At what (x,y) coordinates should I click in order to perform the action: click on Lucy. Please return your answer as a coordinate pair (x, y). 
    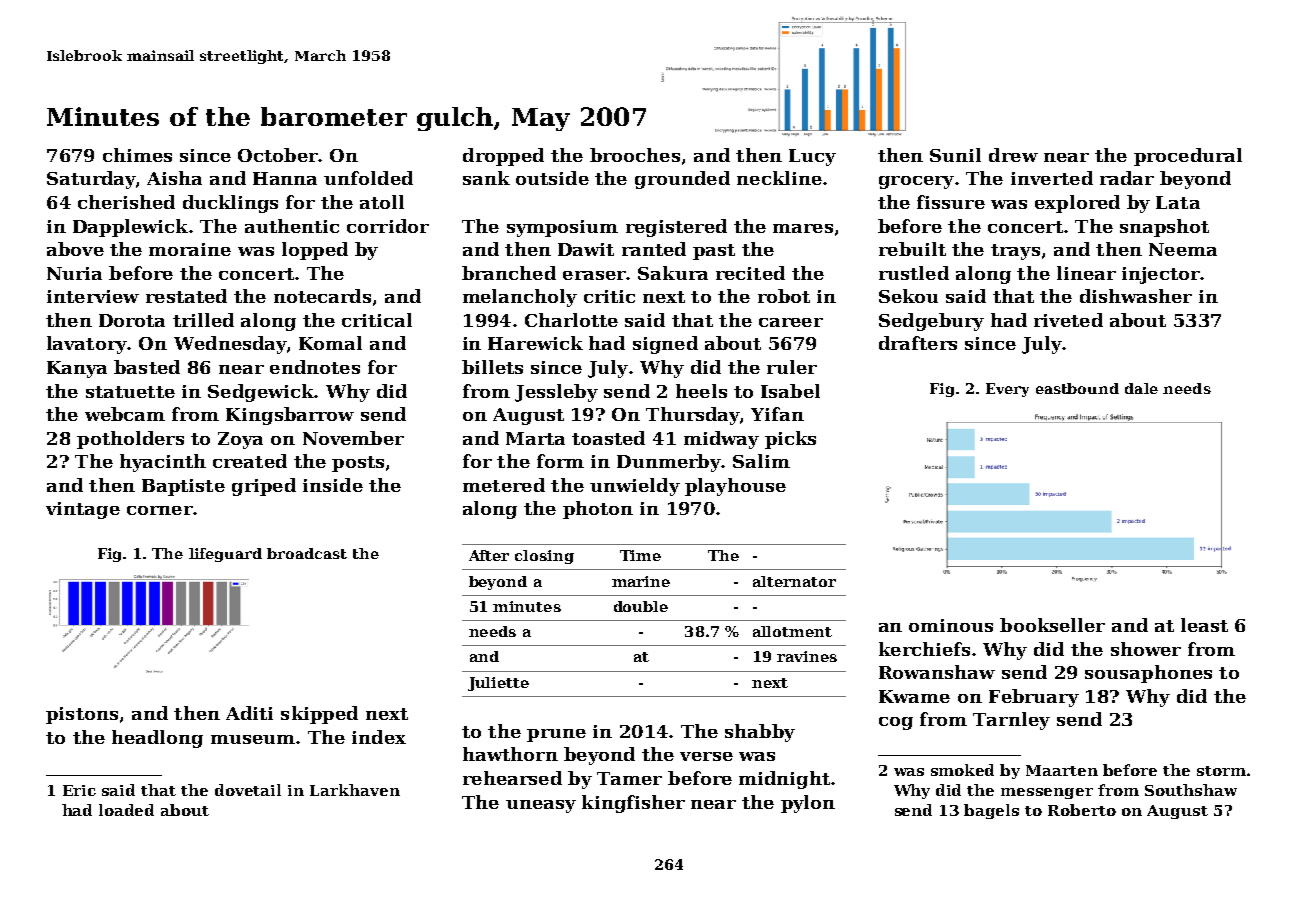
    Looking at the image, I should click on (812, 157).
